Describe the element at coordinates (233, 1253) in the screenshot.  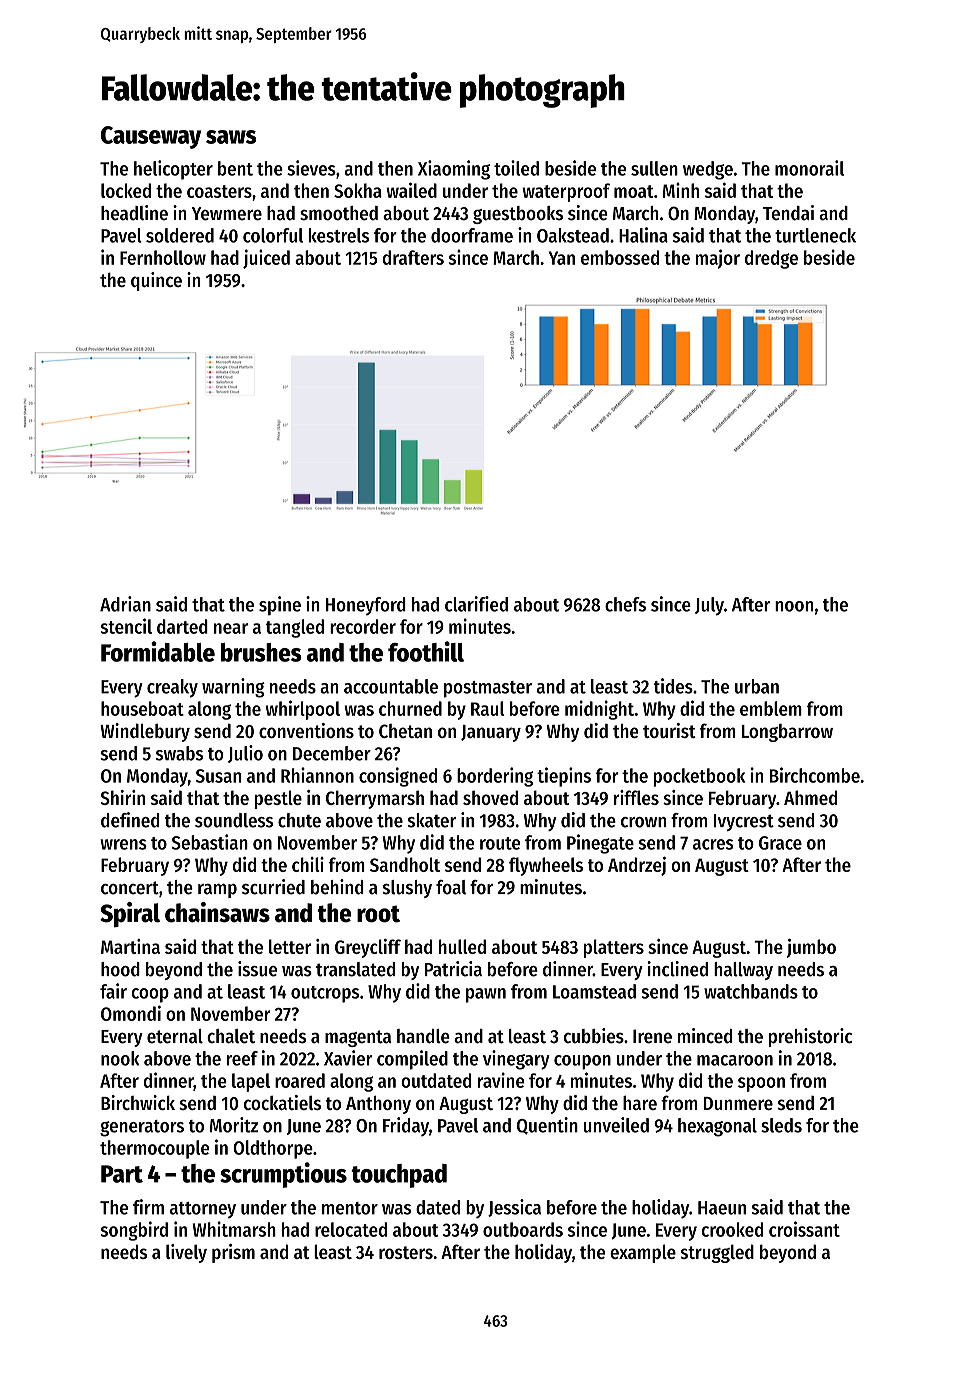
I see `prism` at that location.
